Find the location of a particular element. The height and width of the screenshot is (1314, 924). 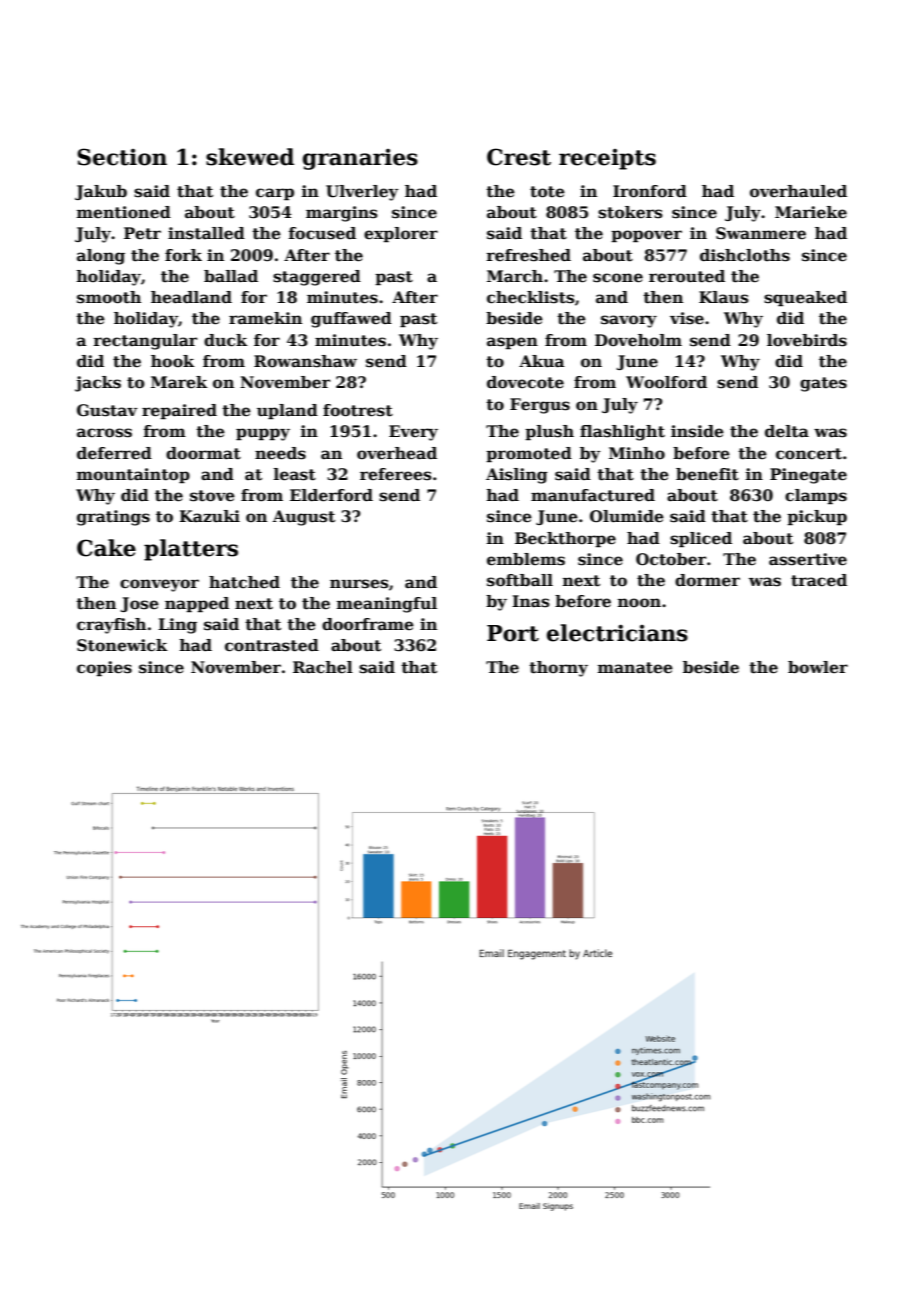

emblems is located at coordinates (526, 559).
